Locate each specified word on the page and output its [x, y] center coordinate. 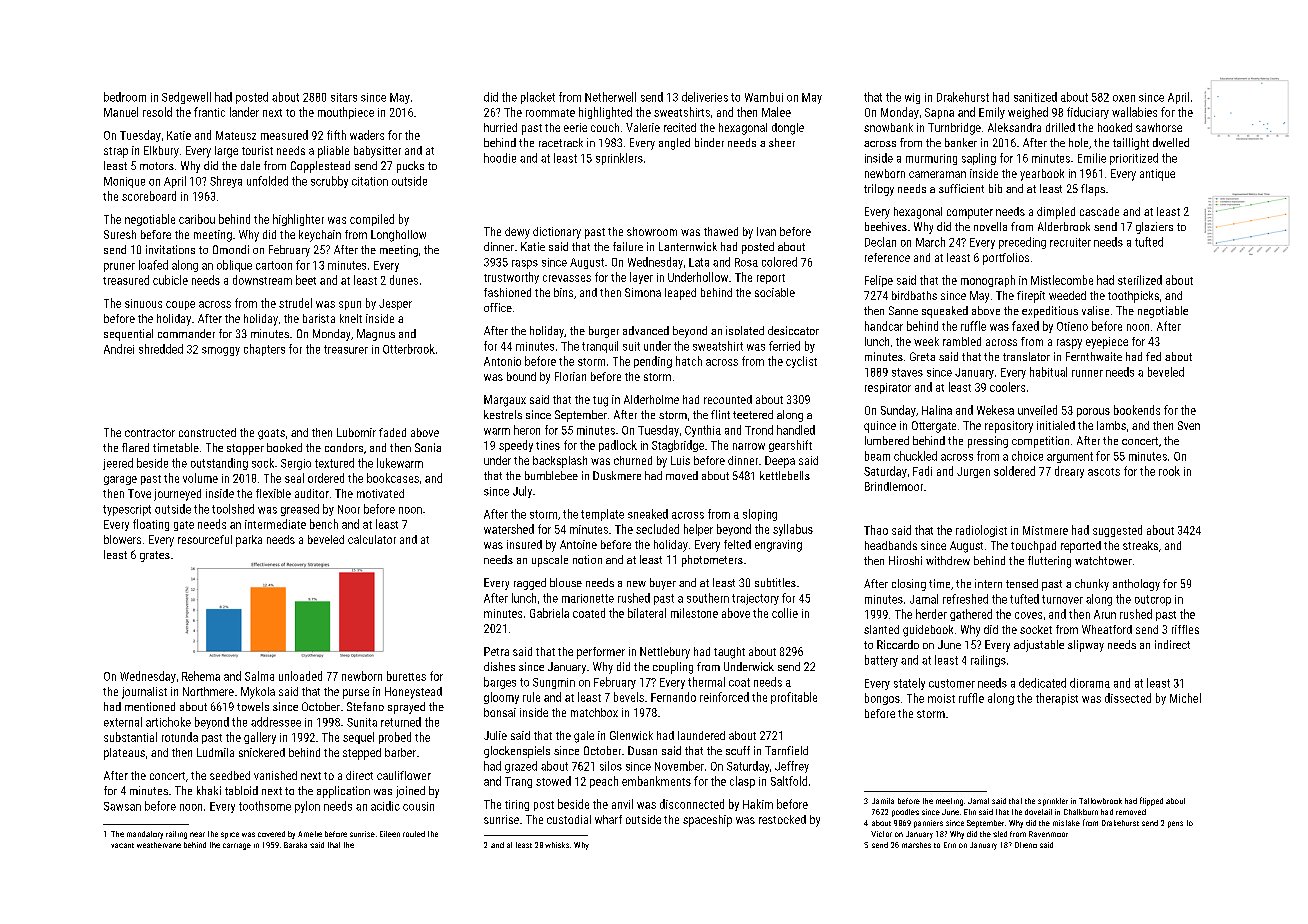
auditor [312, 493]
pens [1175, 824]
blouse [566, 582]
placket [538, 98]
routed [414, 834]
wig [912, 98]
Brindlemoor [894, 486]
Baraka [295, 845]
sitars [344, 97]
